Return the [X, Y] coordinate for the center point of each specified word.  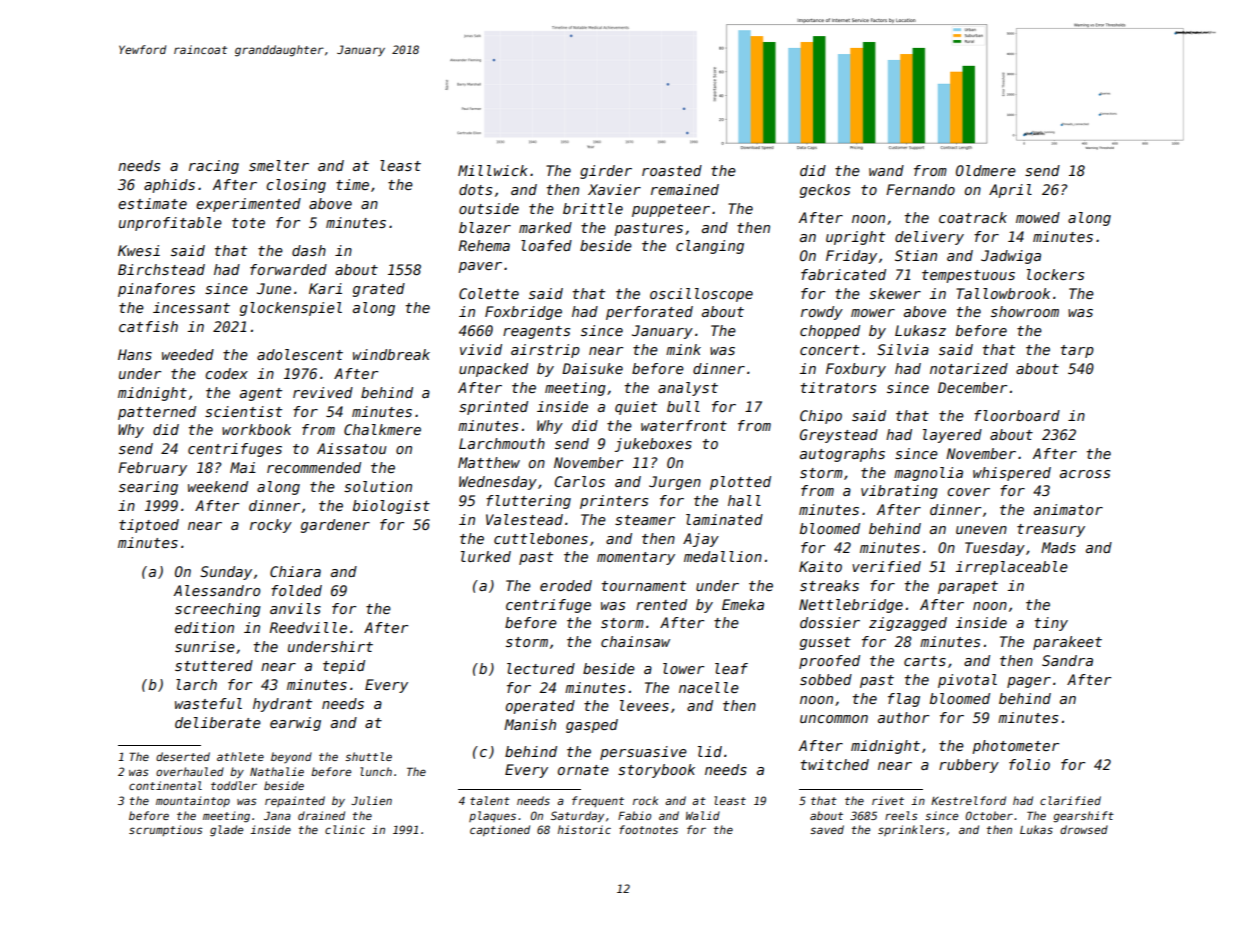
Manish [530, 724]
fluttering [528, 502]
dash [309, 250]
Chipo [821, 417]
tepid [344, 667]
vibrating [899, 492]
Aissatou [352, 448]
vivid [481, 349]
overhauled [190, 771]
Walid [703, 815]
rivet [888, 800]
